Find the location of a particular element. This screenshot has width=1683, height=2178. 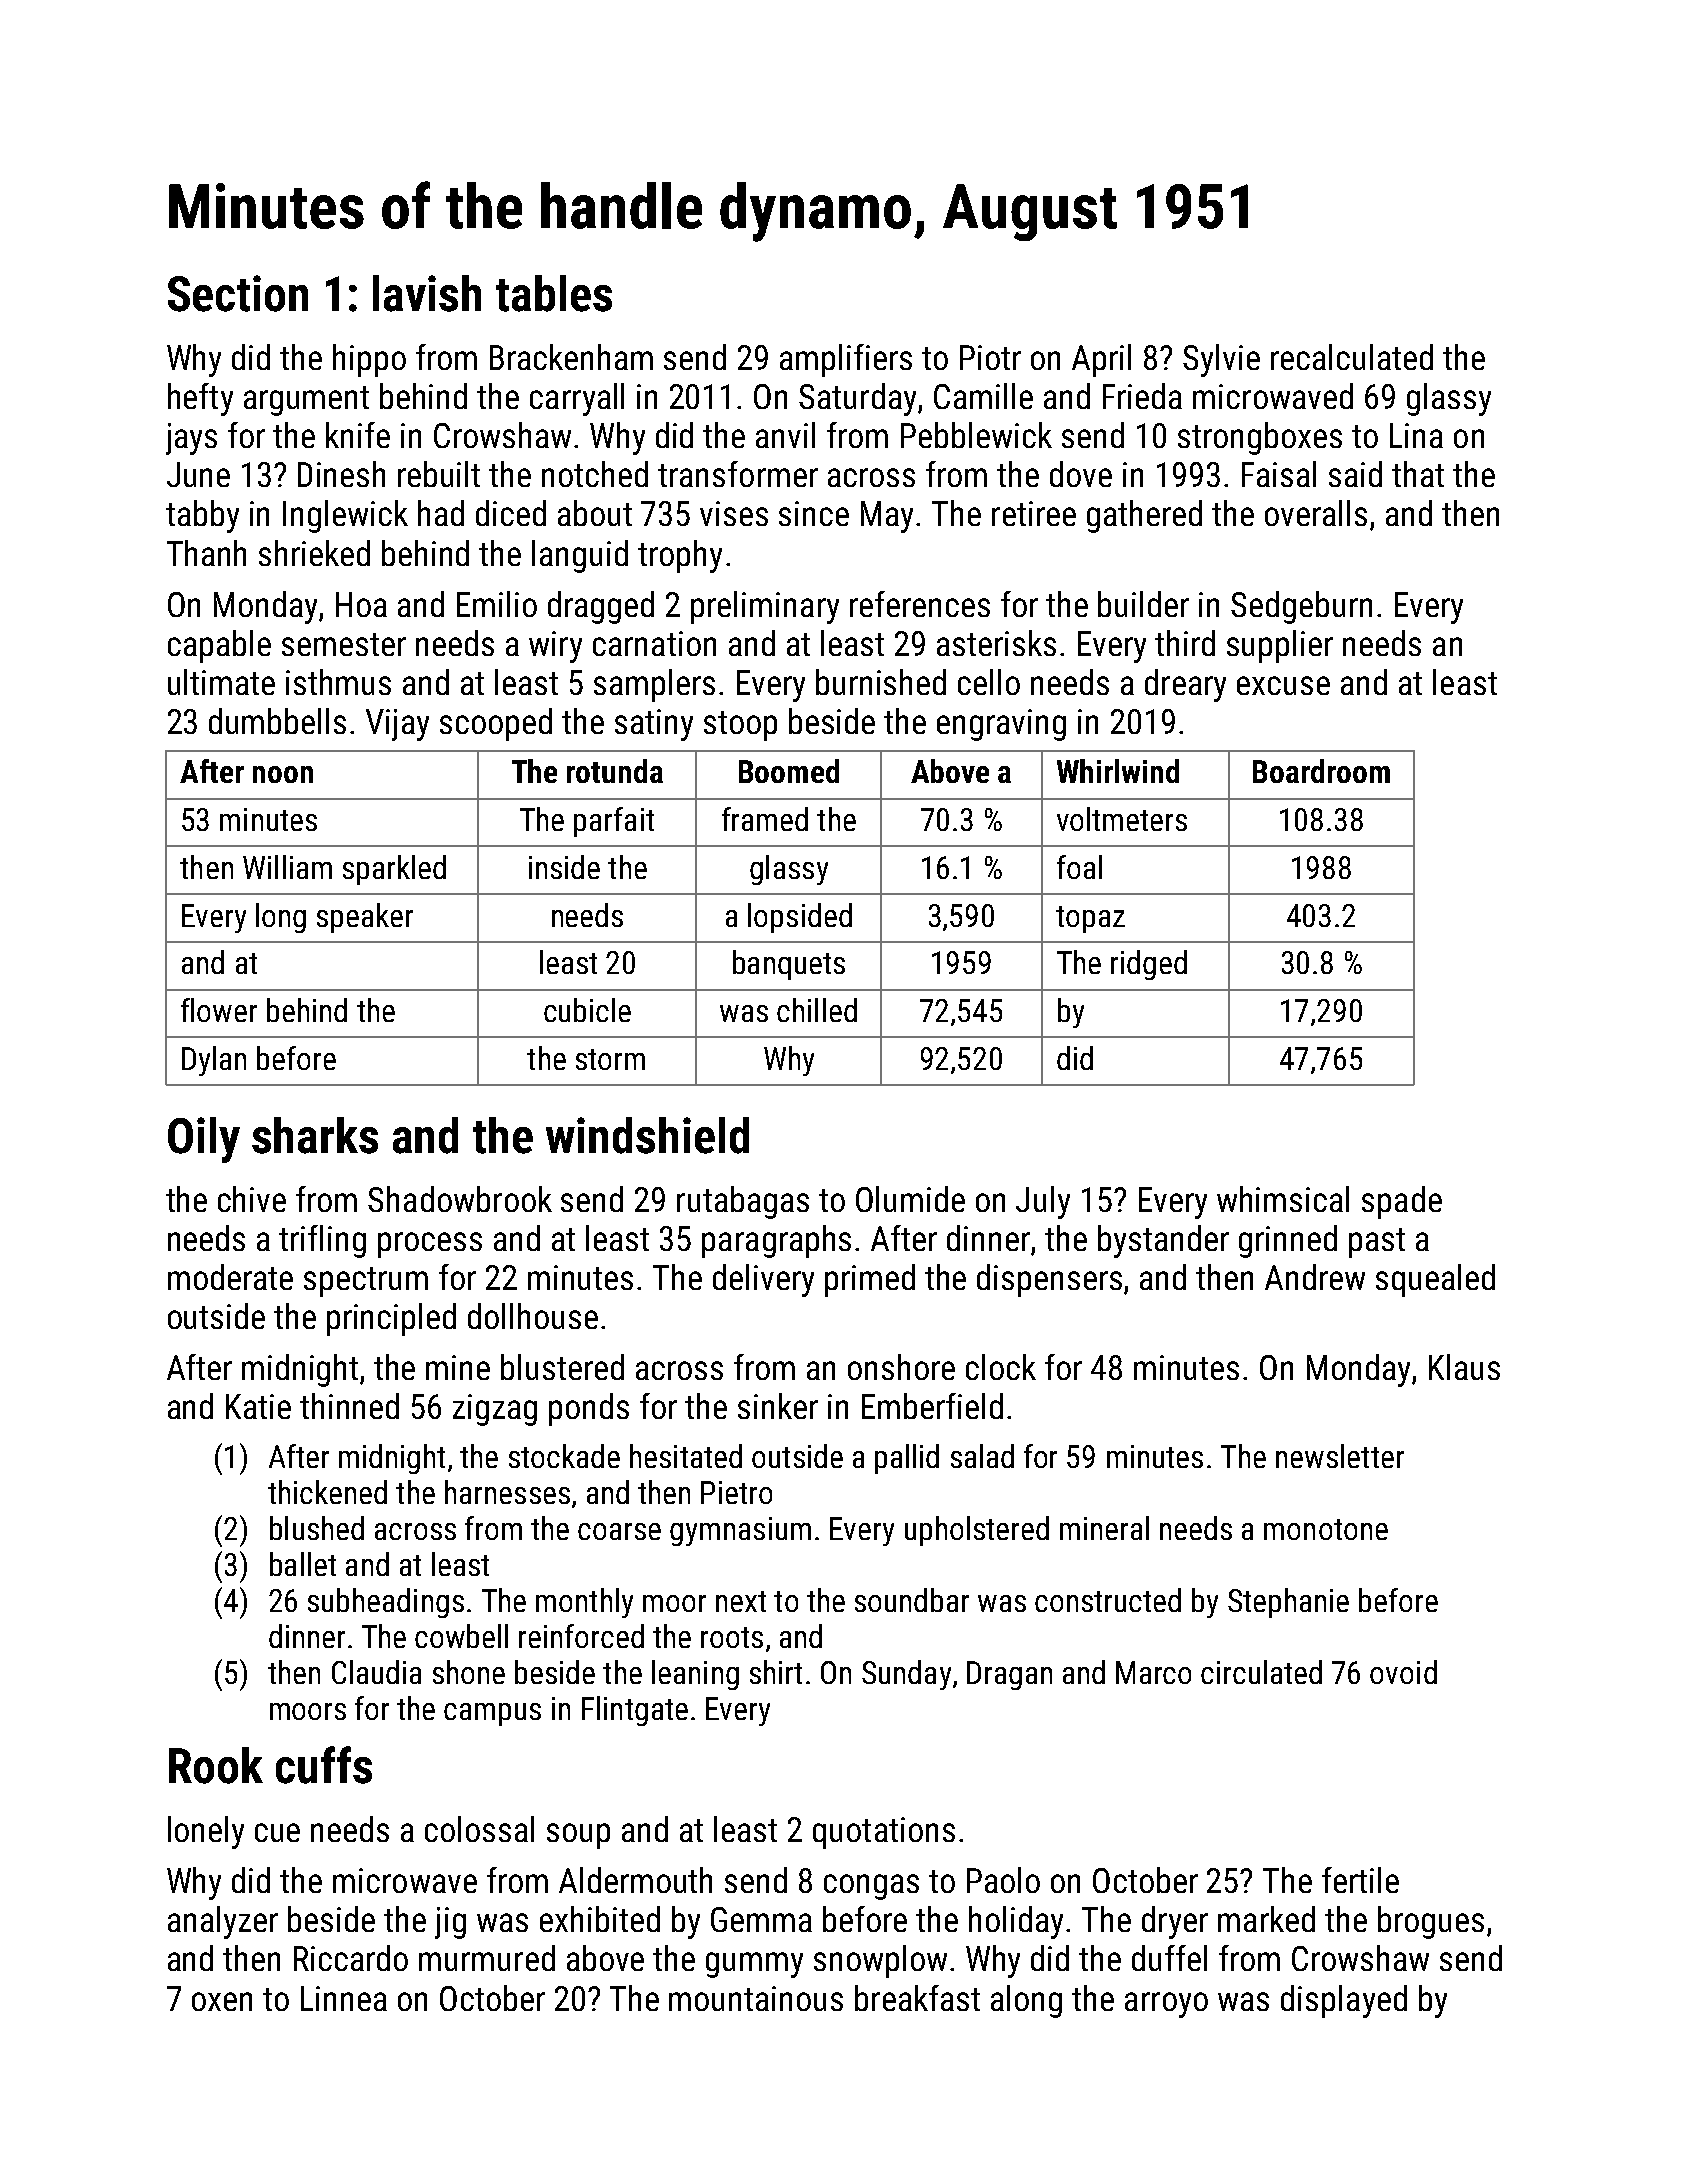

anvil is located at coordinates (785, 435).
